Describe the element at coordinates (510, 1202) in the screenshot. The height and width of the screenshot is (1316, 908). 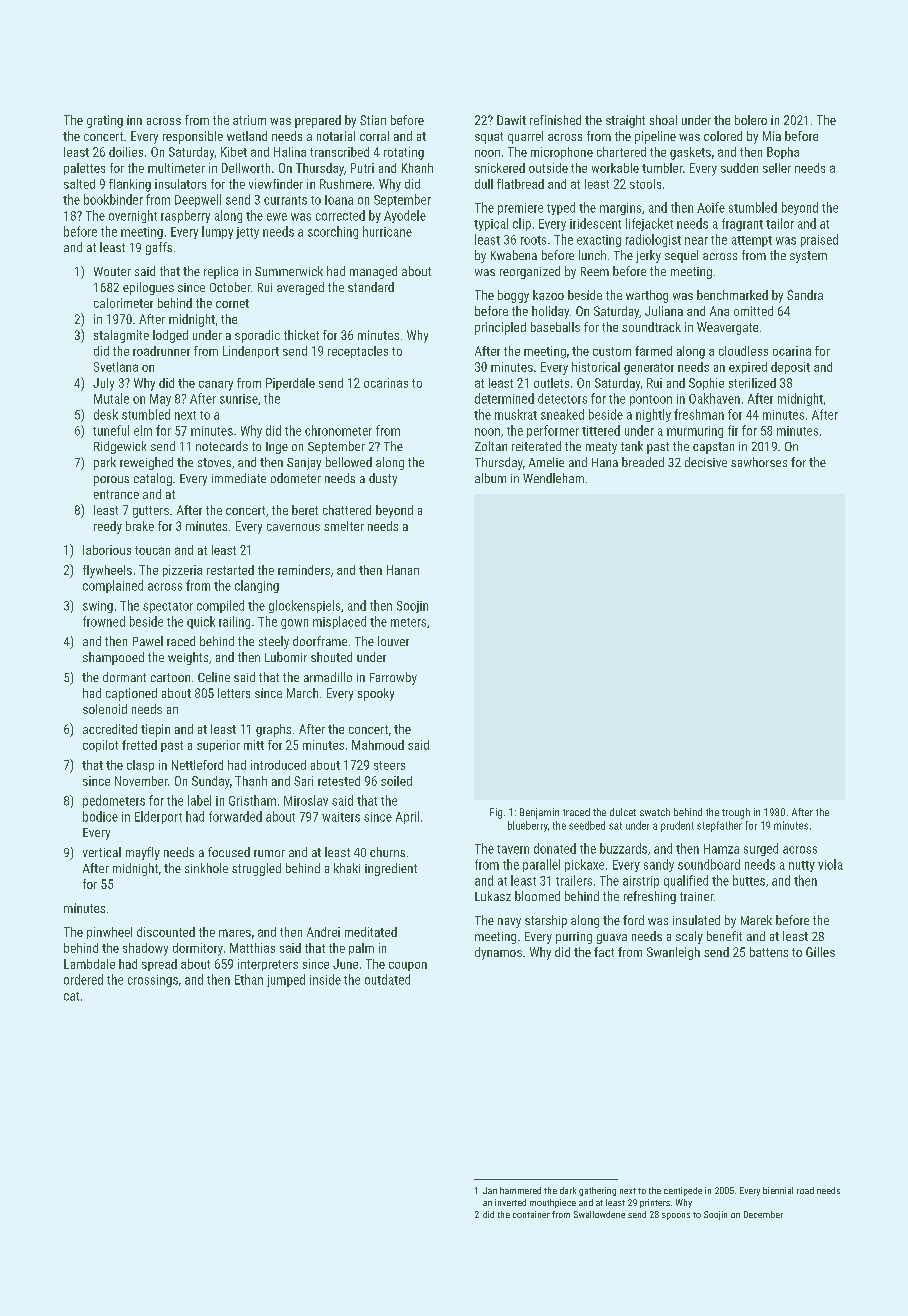
I see `inverted` at that location.
